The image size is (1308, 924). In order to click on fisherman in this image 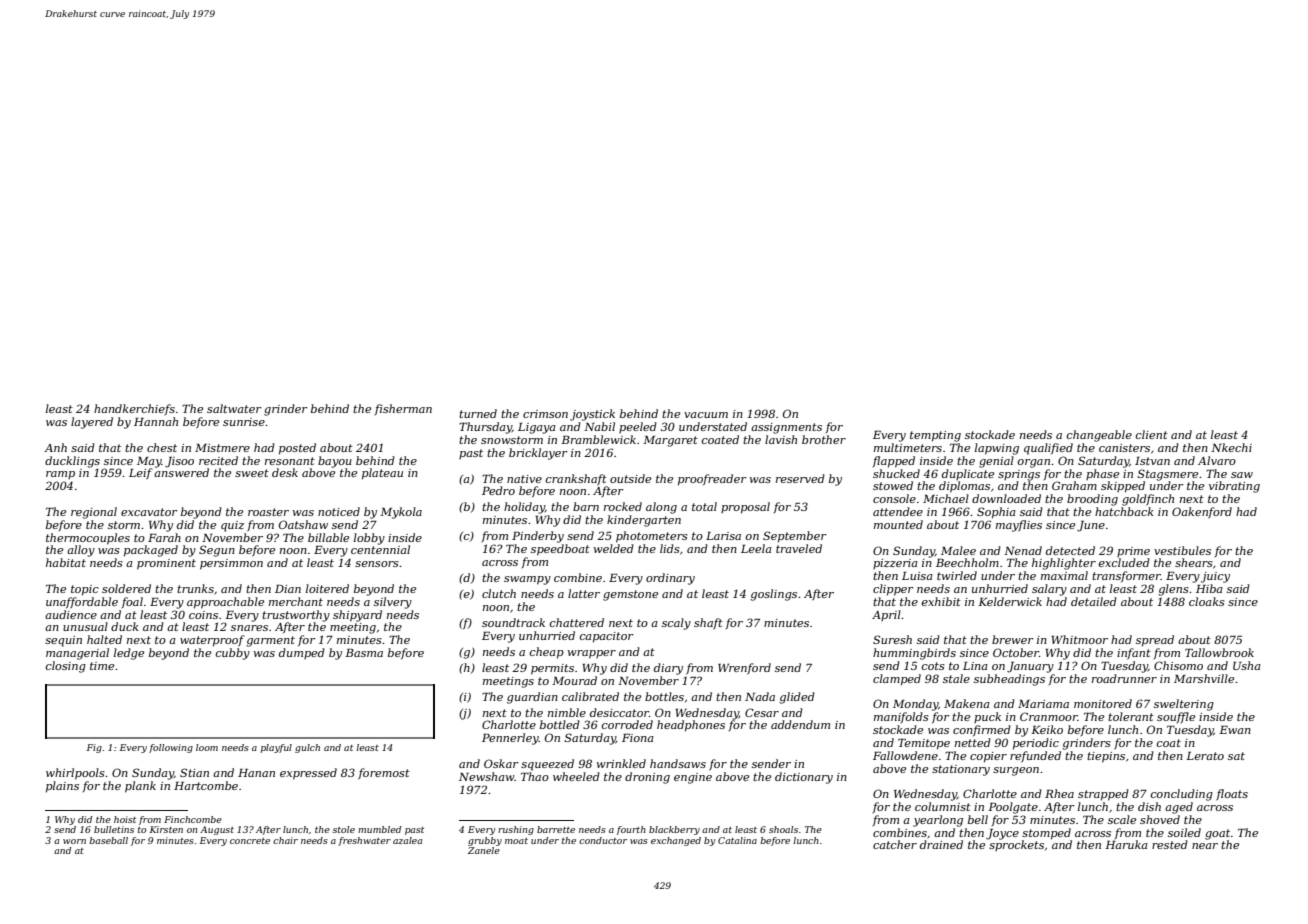, I will do `click(403, 409)`.
